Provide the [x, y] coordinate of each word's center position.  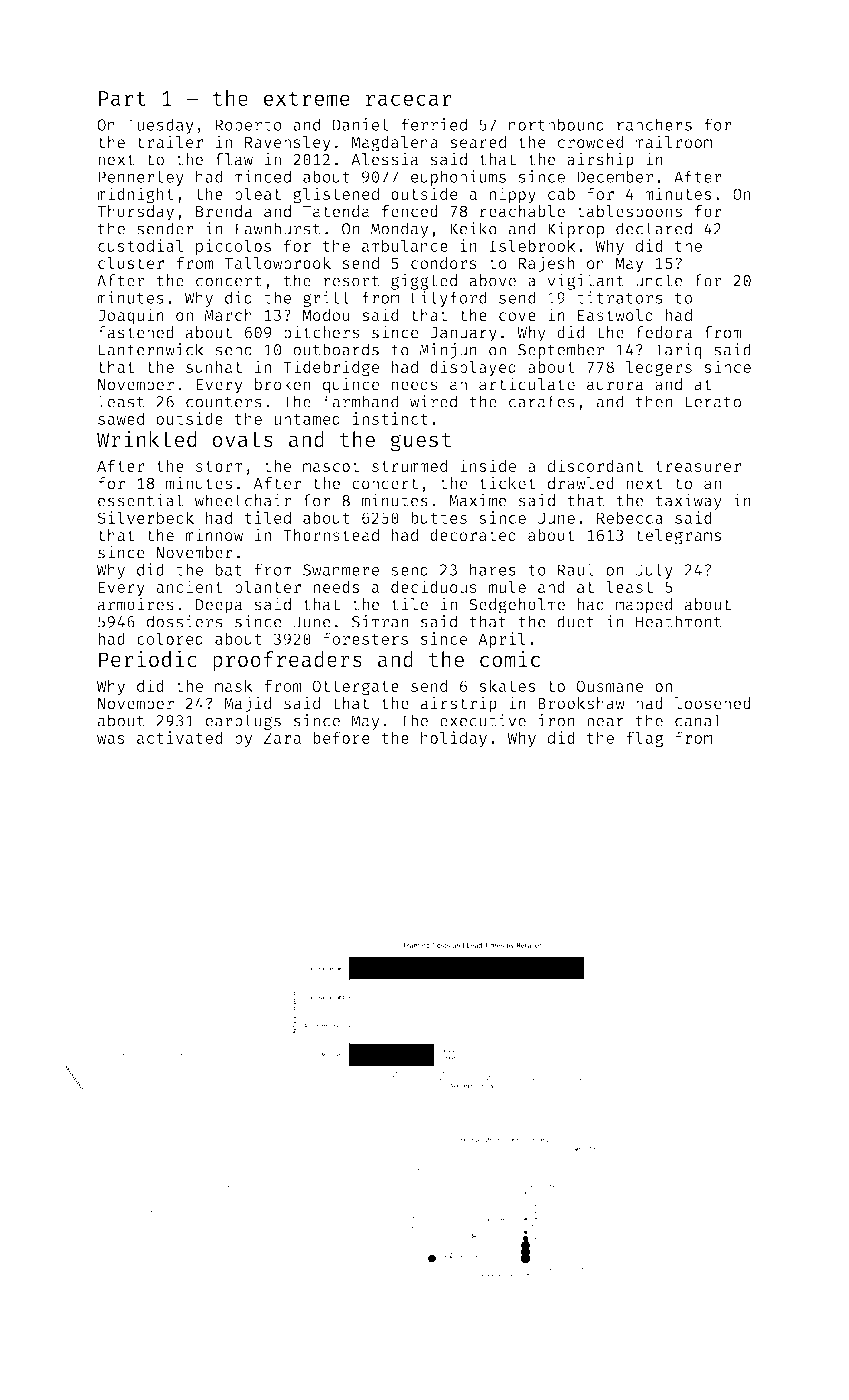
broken [283, 384]
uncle [659, 280]
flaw [234, 159]
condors [444, 263]
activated [180, 737]
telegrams [678, 537]
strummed [409, 465]
